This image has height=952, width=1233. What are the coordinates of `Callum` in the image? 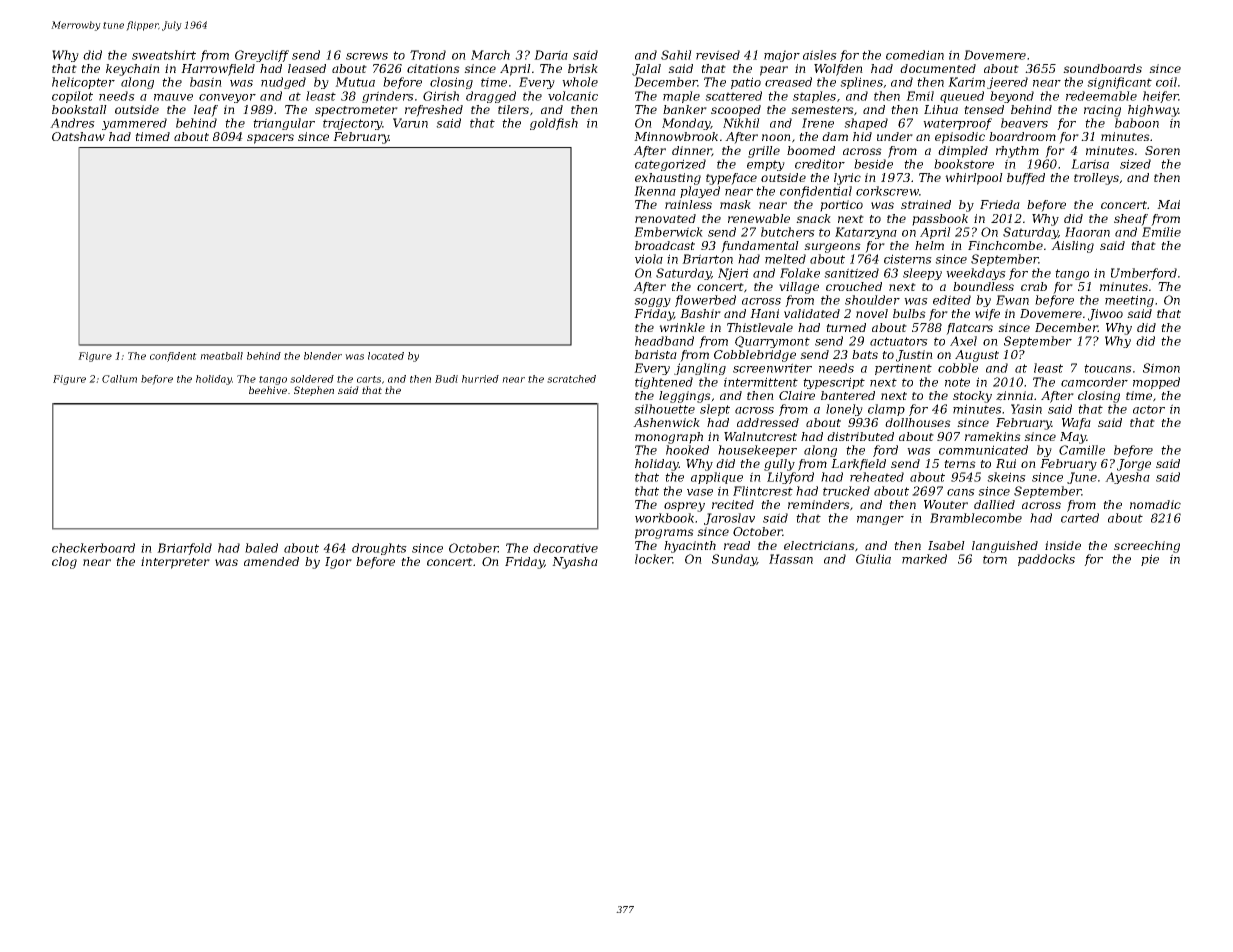 It's located at (119, 379).
